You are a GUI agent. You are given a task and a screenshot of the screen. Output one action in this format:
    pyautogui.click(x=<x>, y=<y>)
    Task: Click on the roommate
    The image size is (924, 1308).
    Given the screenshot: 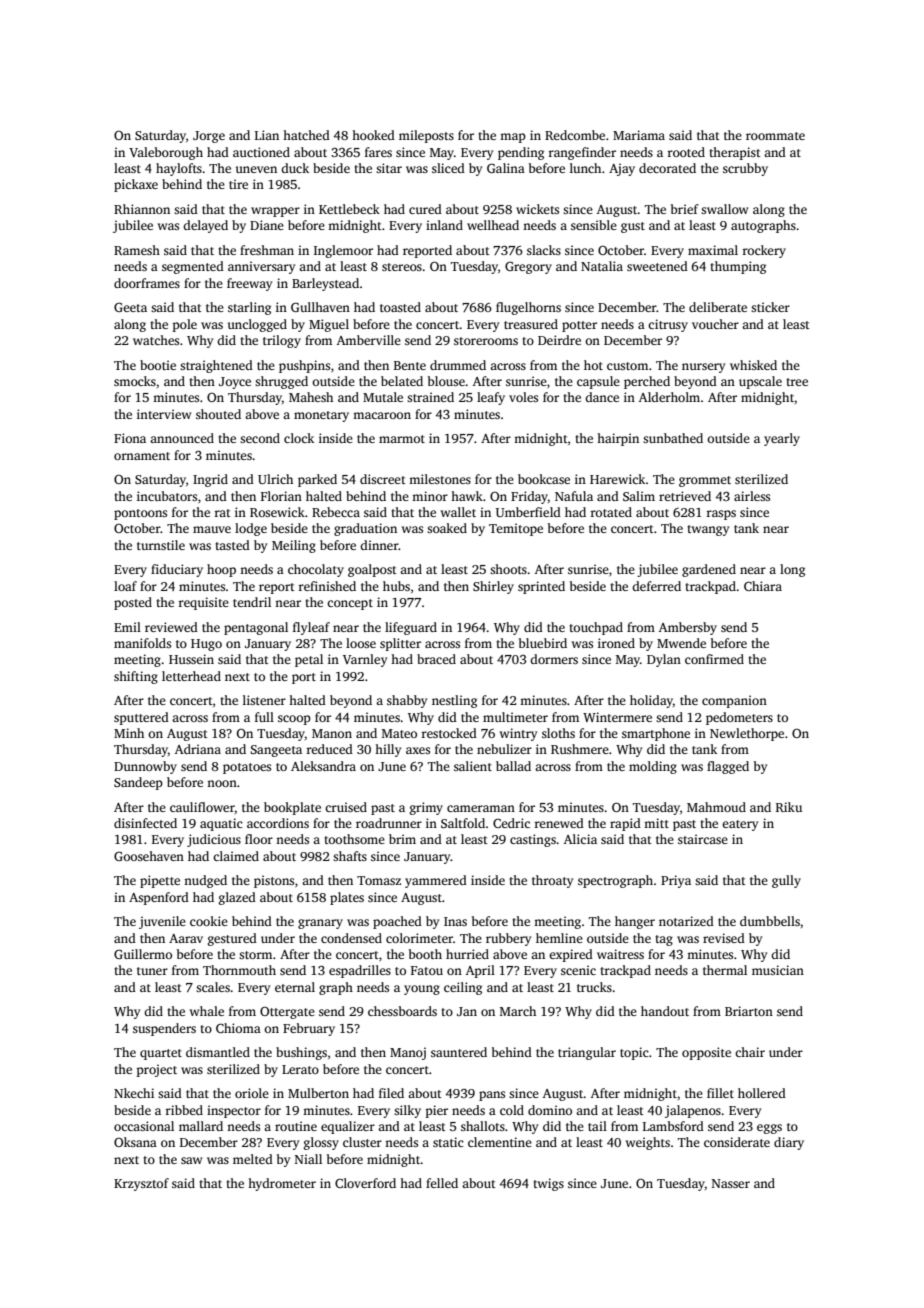 What is the action you would take?
    pyautogui.click(x=775, y=136)
